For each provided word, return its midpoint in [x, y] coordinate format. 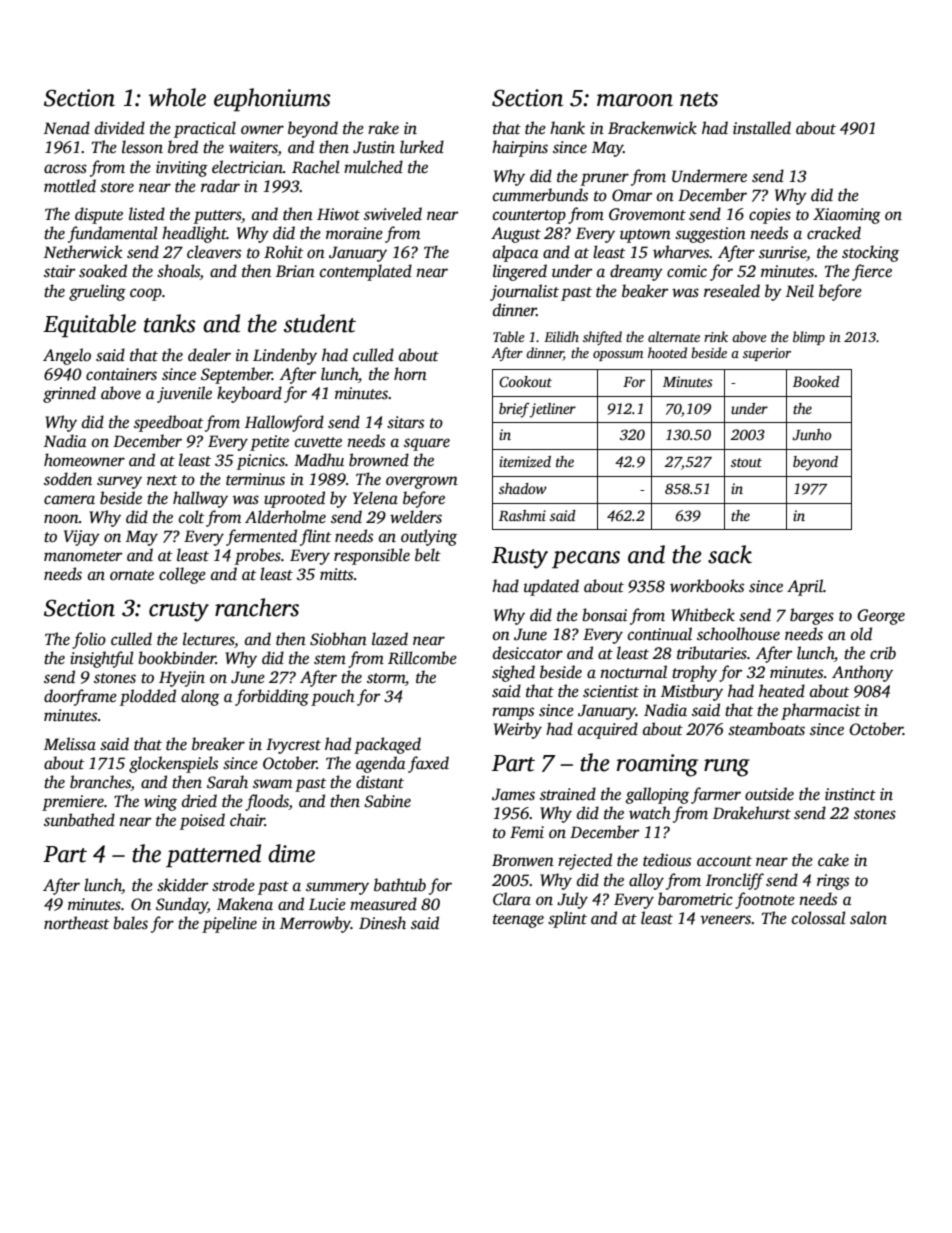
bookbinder [177, 658]
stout [746, 462]
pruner [605, 179]
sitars [405, 422]
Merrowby [315, 924]
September [236, 375]
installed [762, 128]
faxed [428, 764]
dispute [99, 215]
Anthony [862, 673]
